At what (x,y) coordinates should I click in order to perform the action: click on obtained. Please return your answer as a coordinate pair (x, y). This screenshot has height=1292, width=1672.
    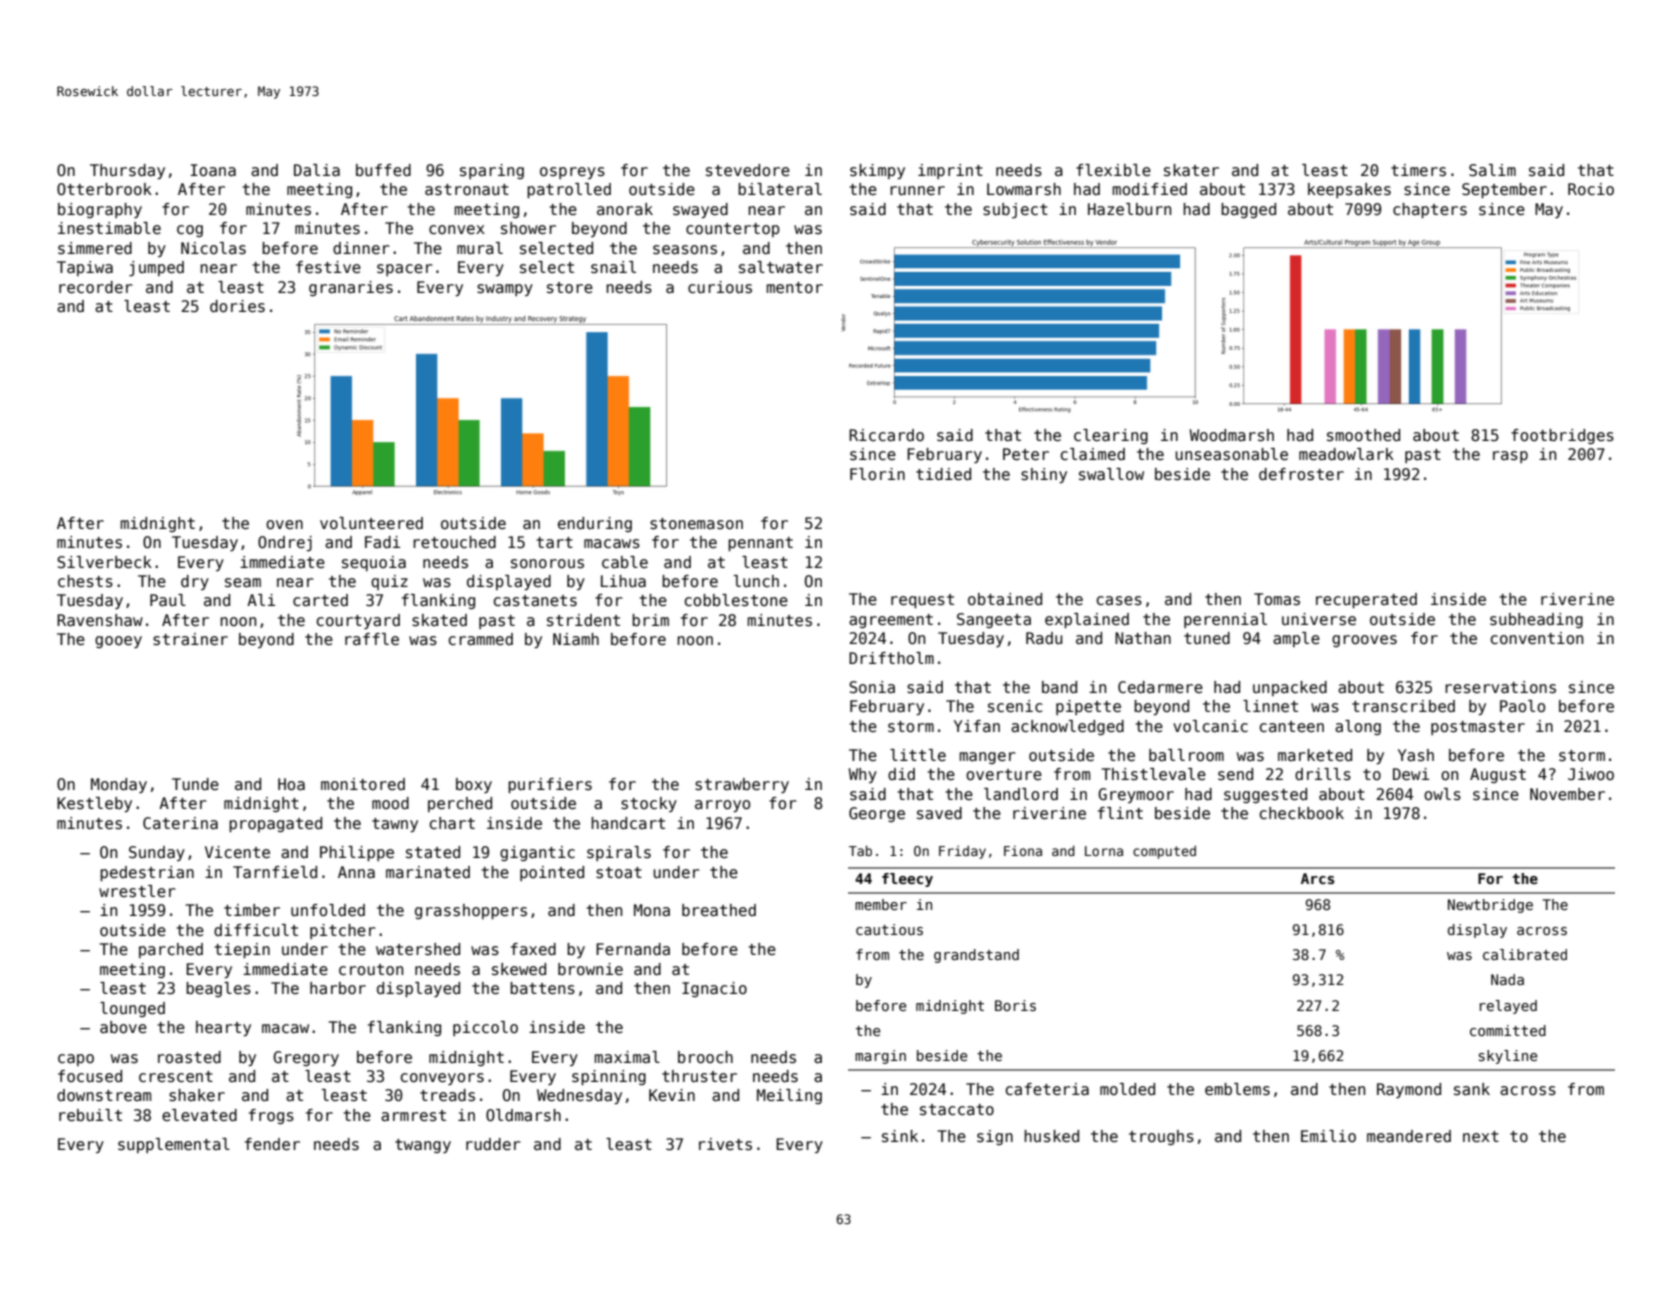
    Looking at the image, I should click on (1005, 599).
